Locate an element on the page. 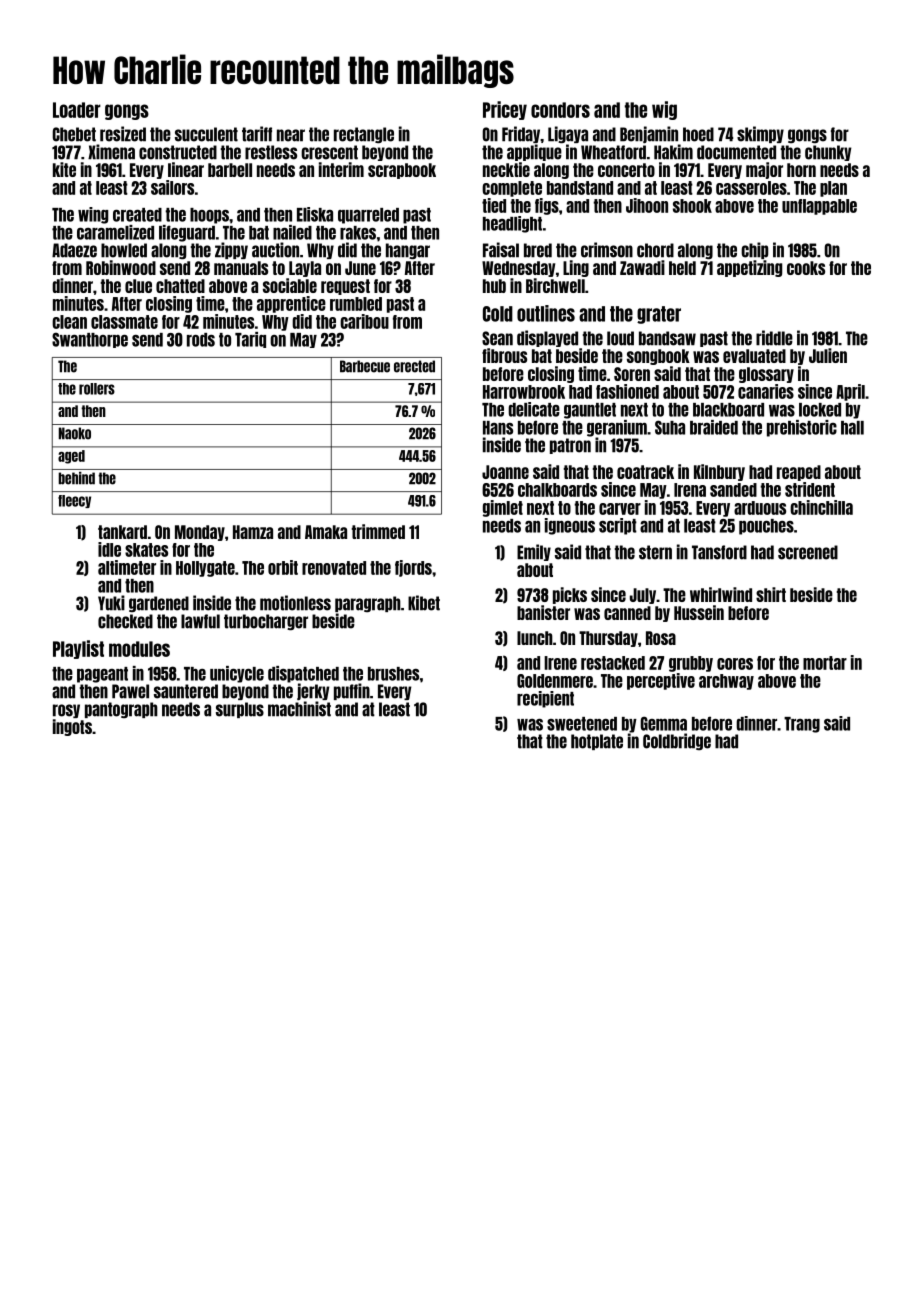 This page has height=1308, width=924. wig is located at coordinates (664, 110).
